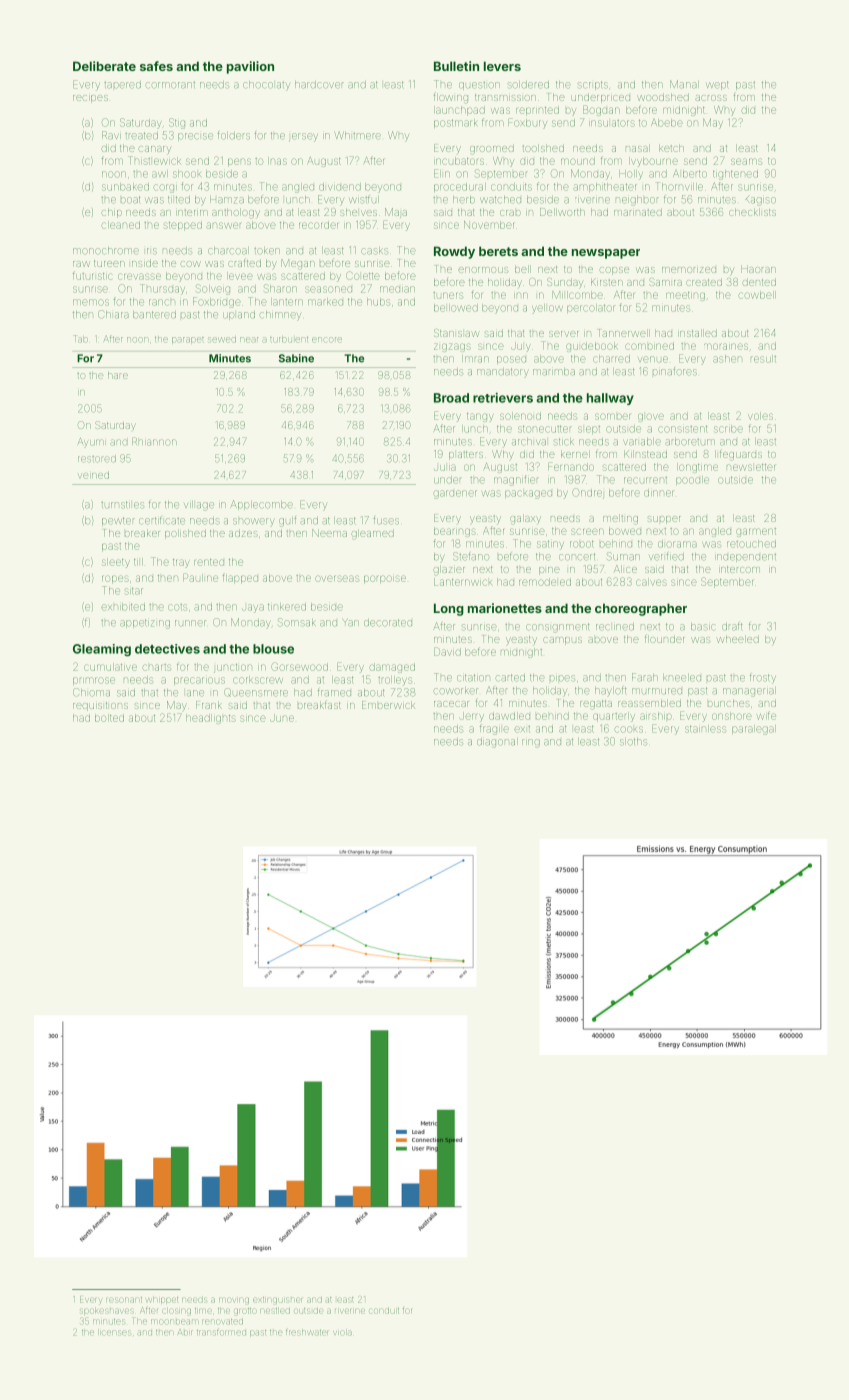 The width and height of the screenshot is (849, 1400). What do you see at coordinates (211, 719) in the screenshot?
I see `headlights` at bounding box center [211, 719].
